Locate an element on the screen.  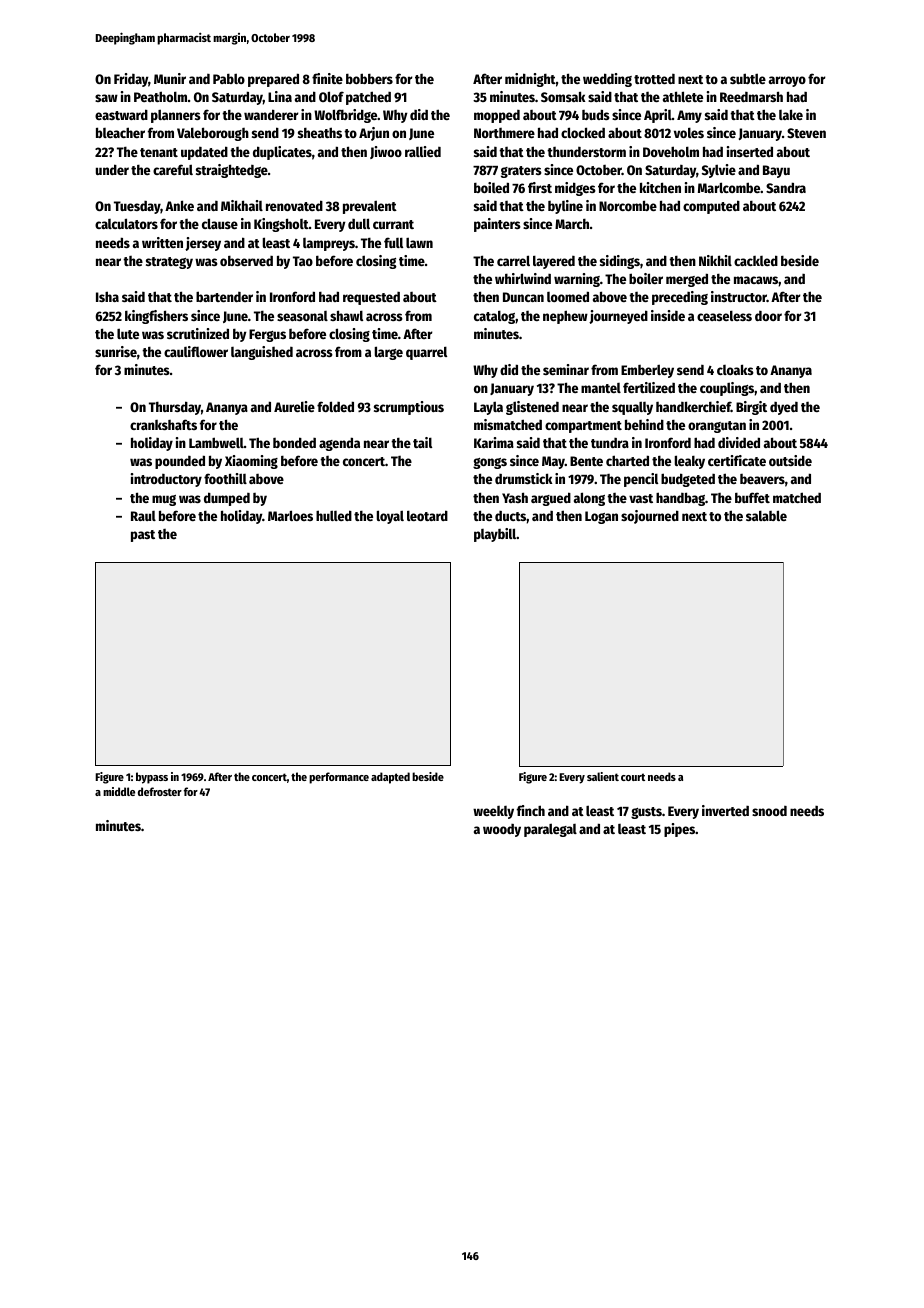
preceding is located at coordinates (680, 298).
